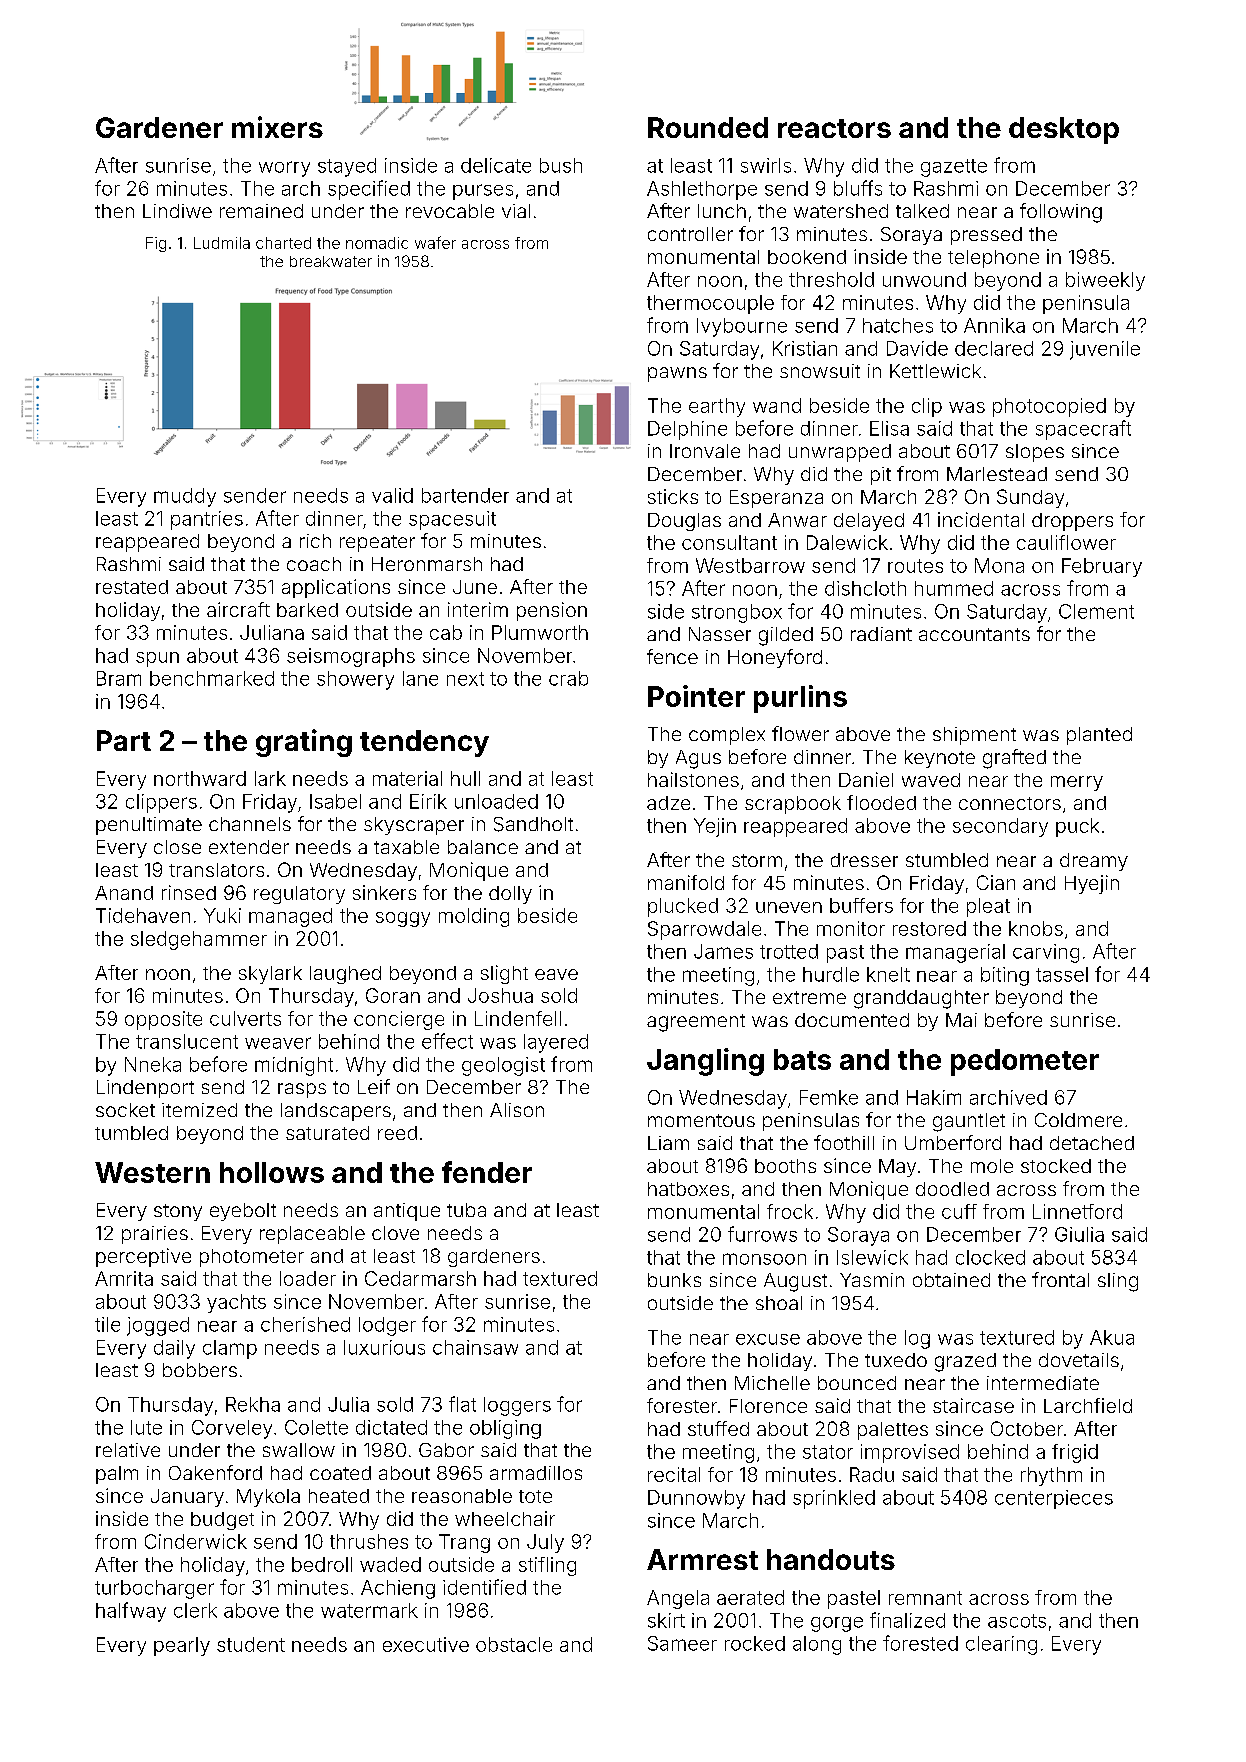  I want to click on Fig, so click(156, 244).
